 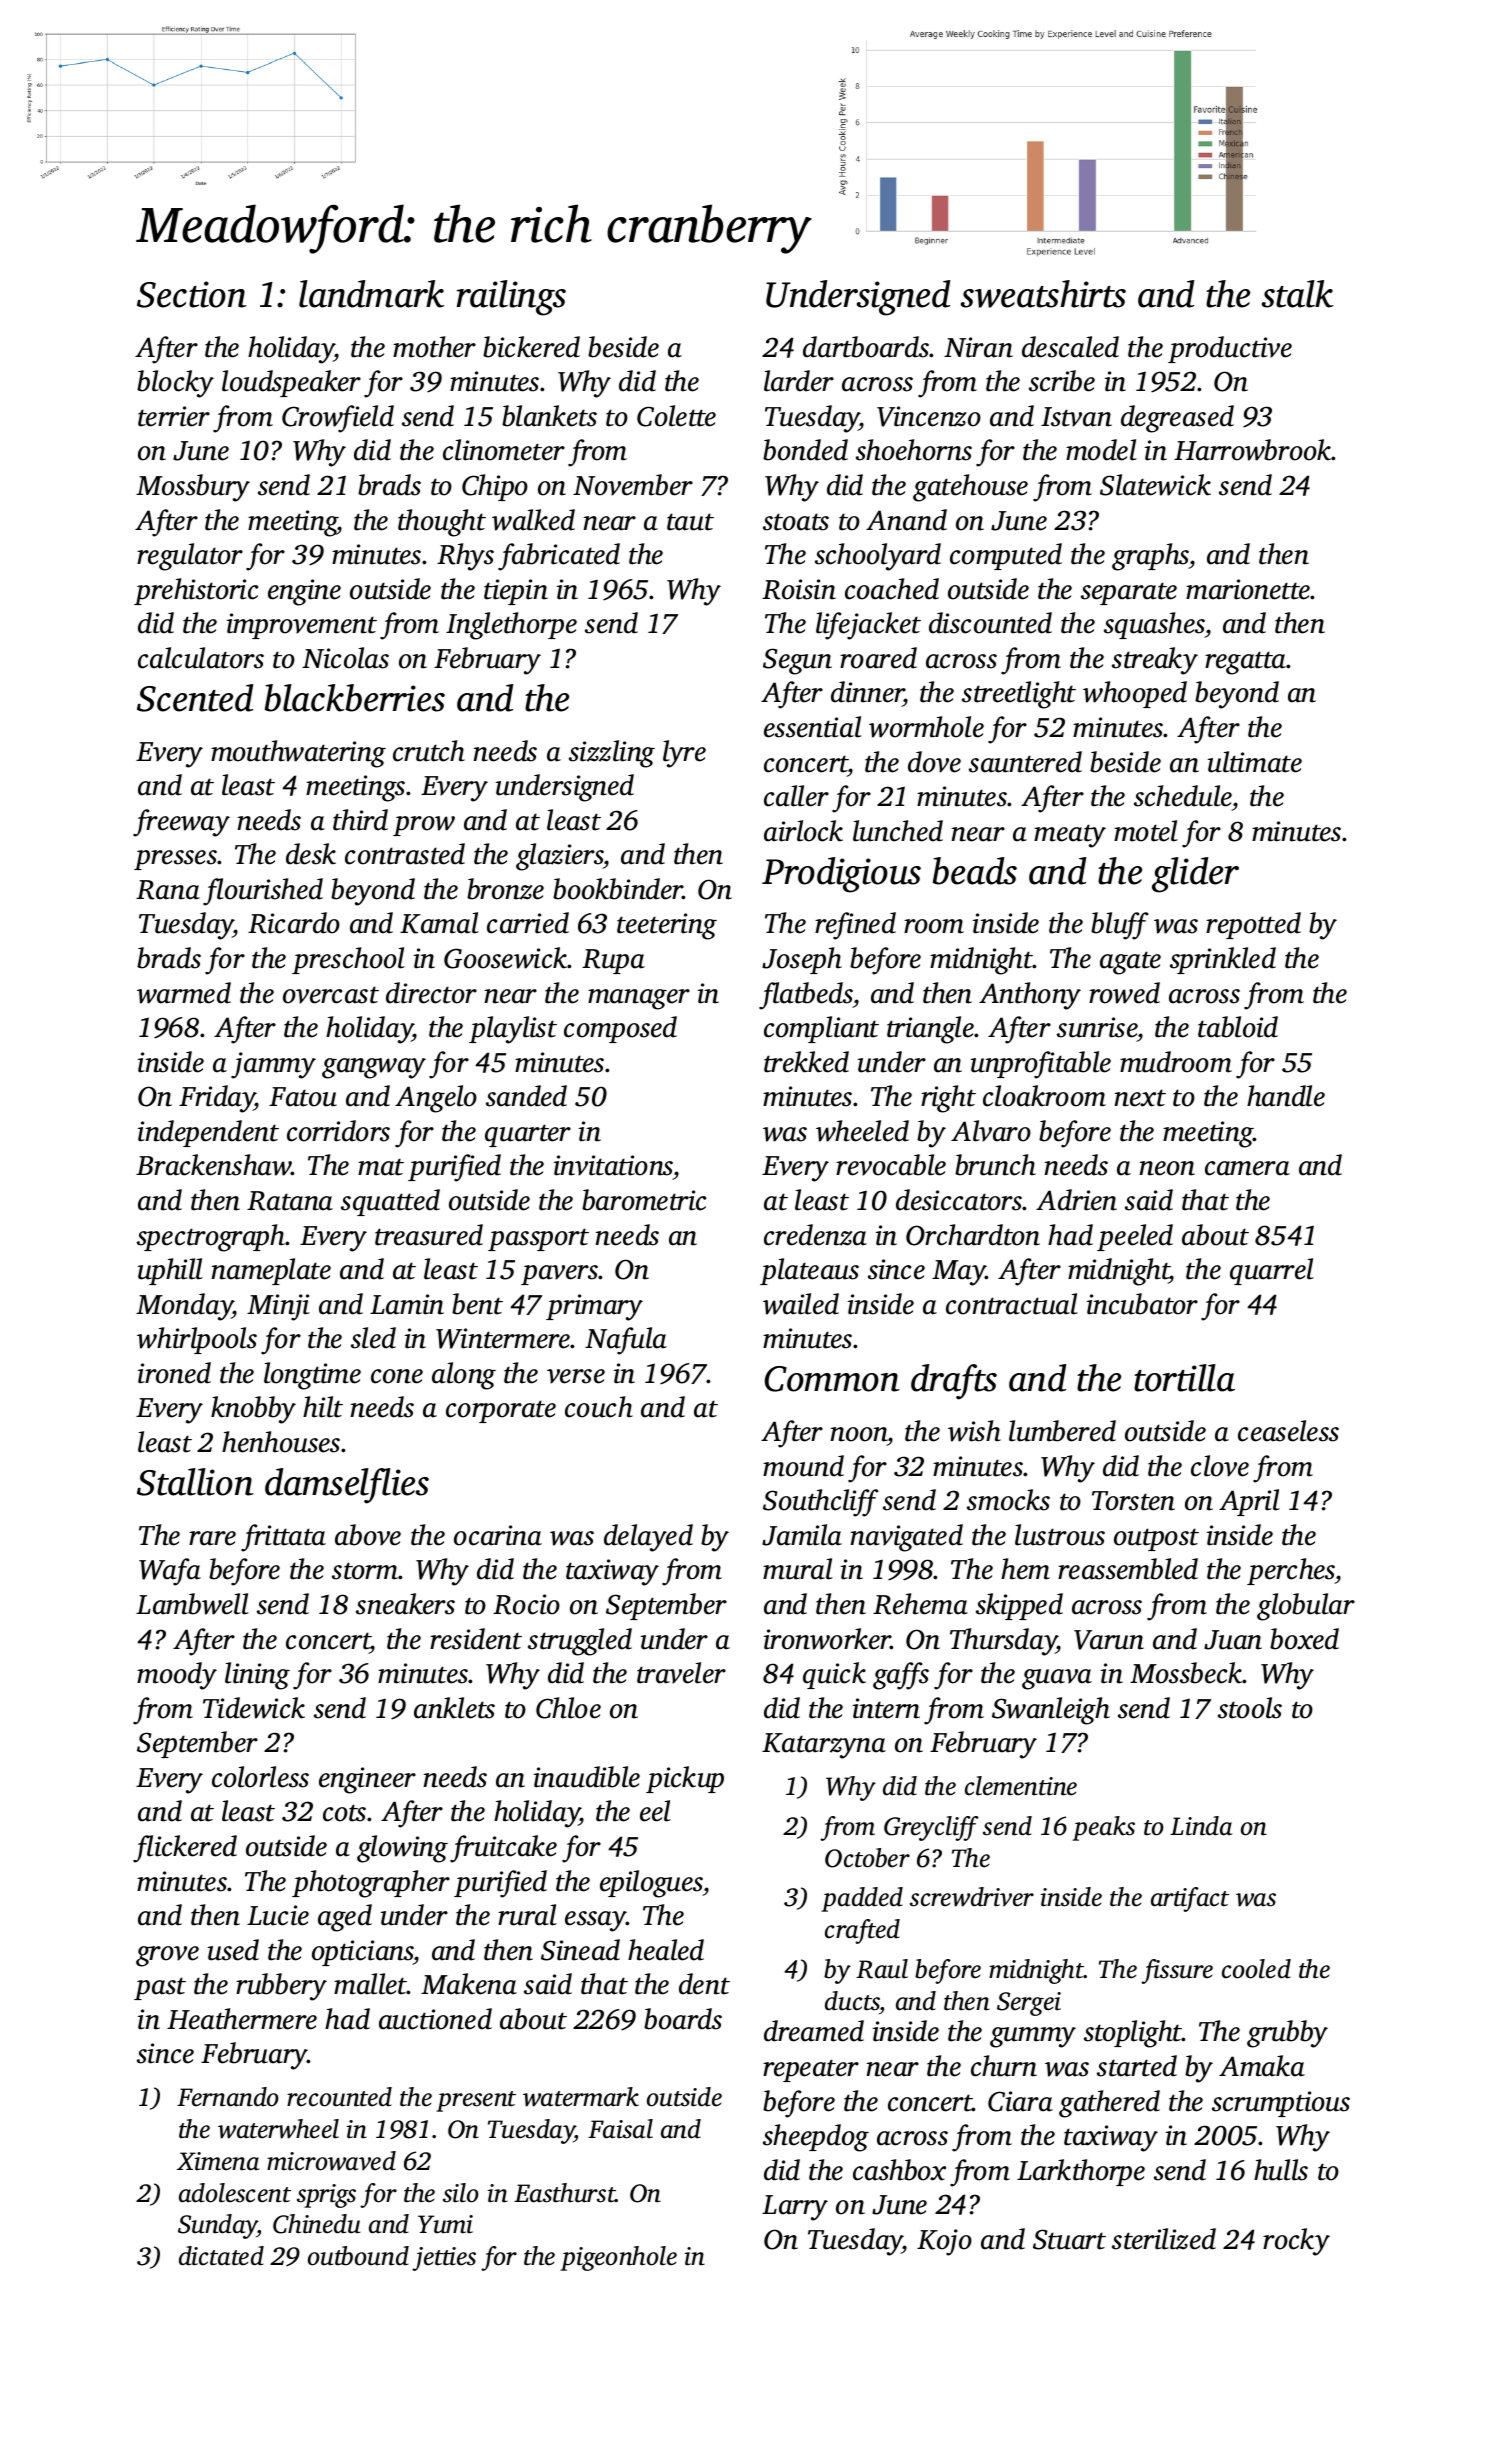 What do you see at coordinates (618, 889) in the screenshot?
I see `bookbinder` at bounding box center [618, 889].
